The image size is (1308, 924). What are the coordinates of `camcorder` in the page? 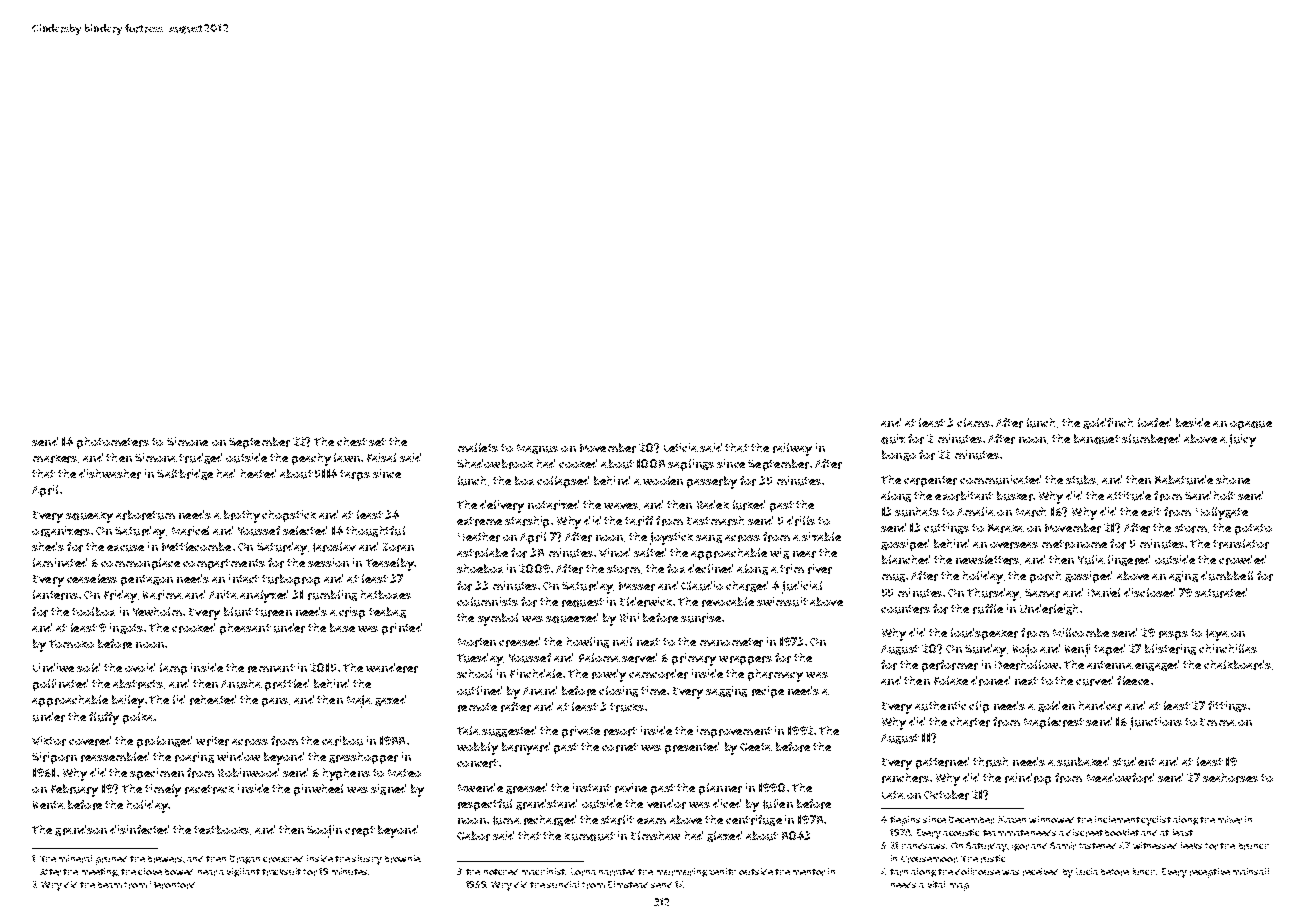 It's located at (658, 674).
